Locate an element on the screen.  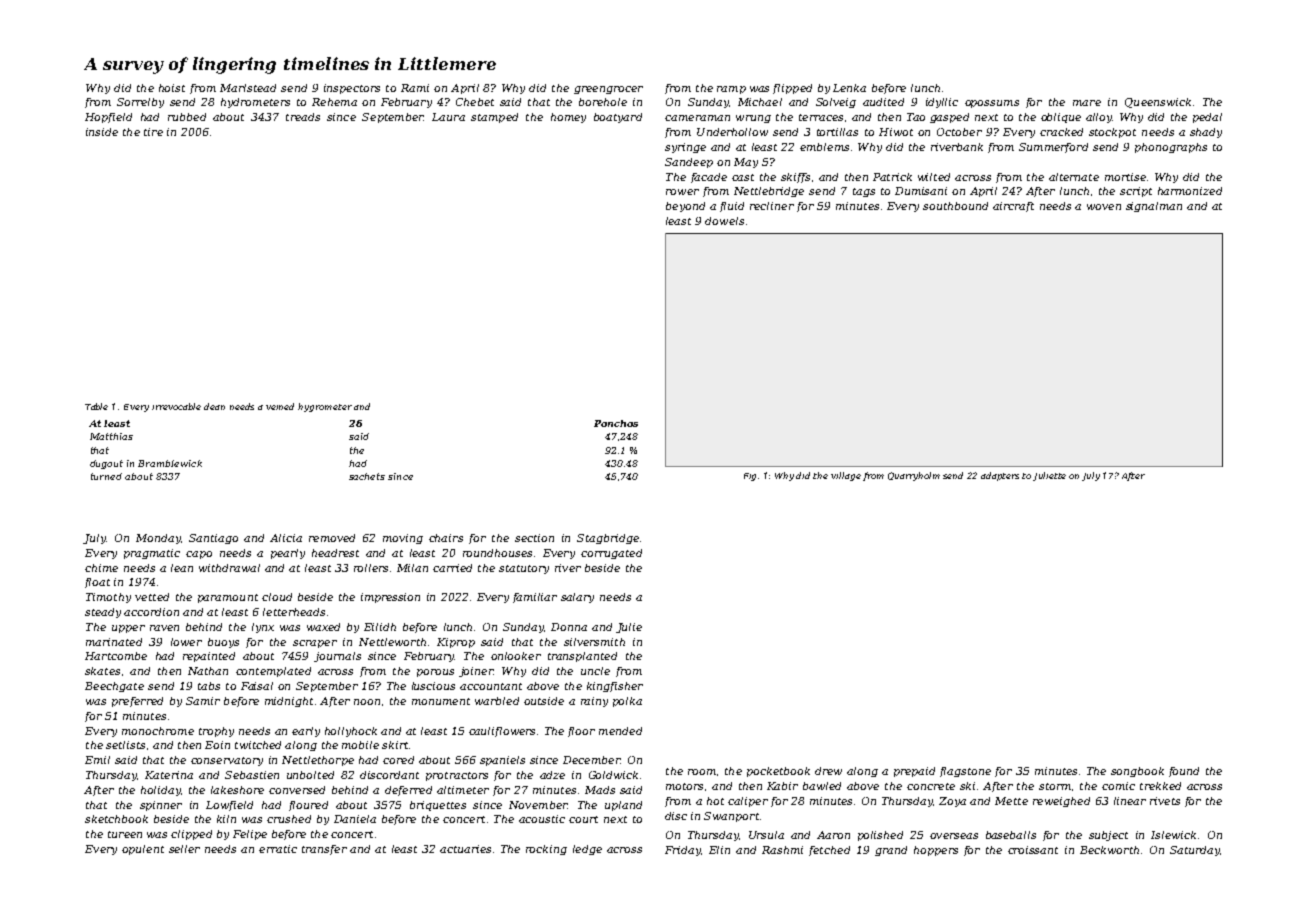
noon is located at coordinates (367, 702).
